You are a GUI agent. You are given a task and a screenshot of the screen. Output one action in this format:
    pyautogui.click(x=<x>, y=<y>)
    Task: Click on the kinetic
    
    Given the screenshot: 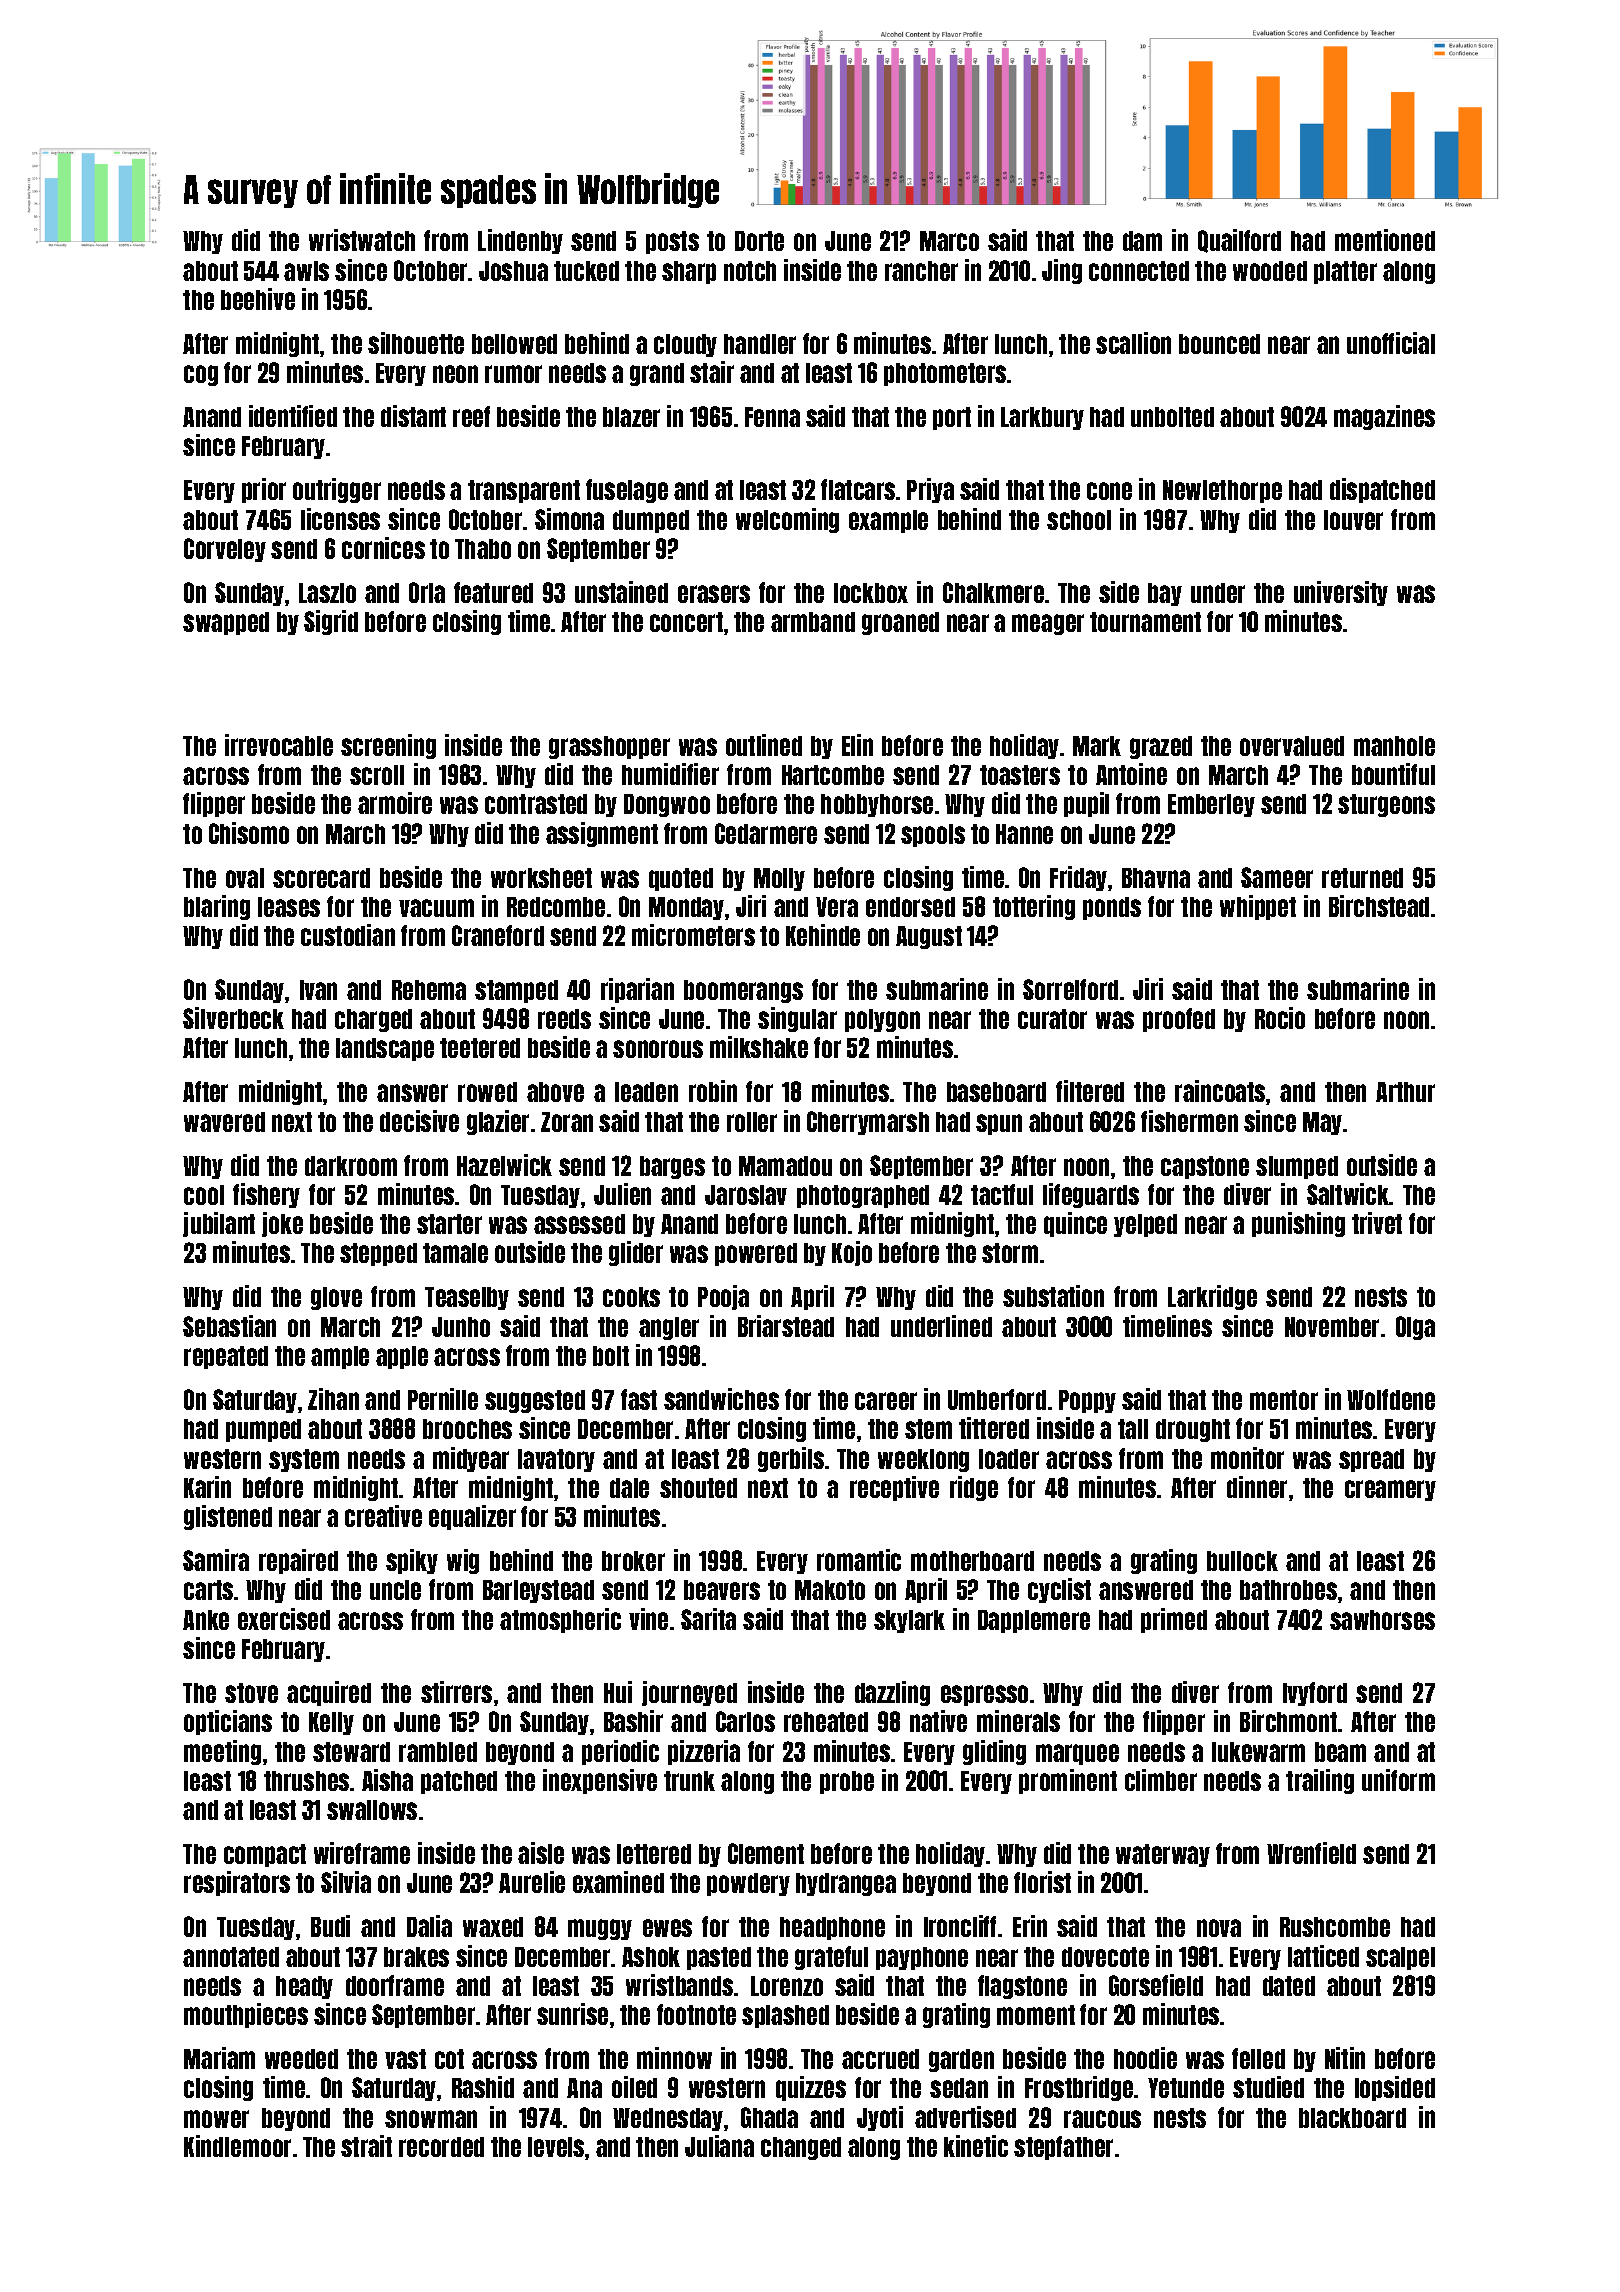 What is the action you would take?
    pyautogui.click(x=976, y=2146)
